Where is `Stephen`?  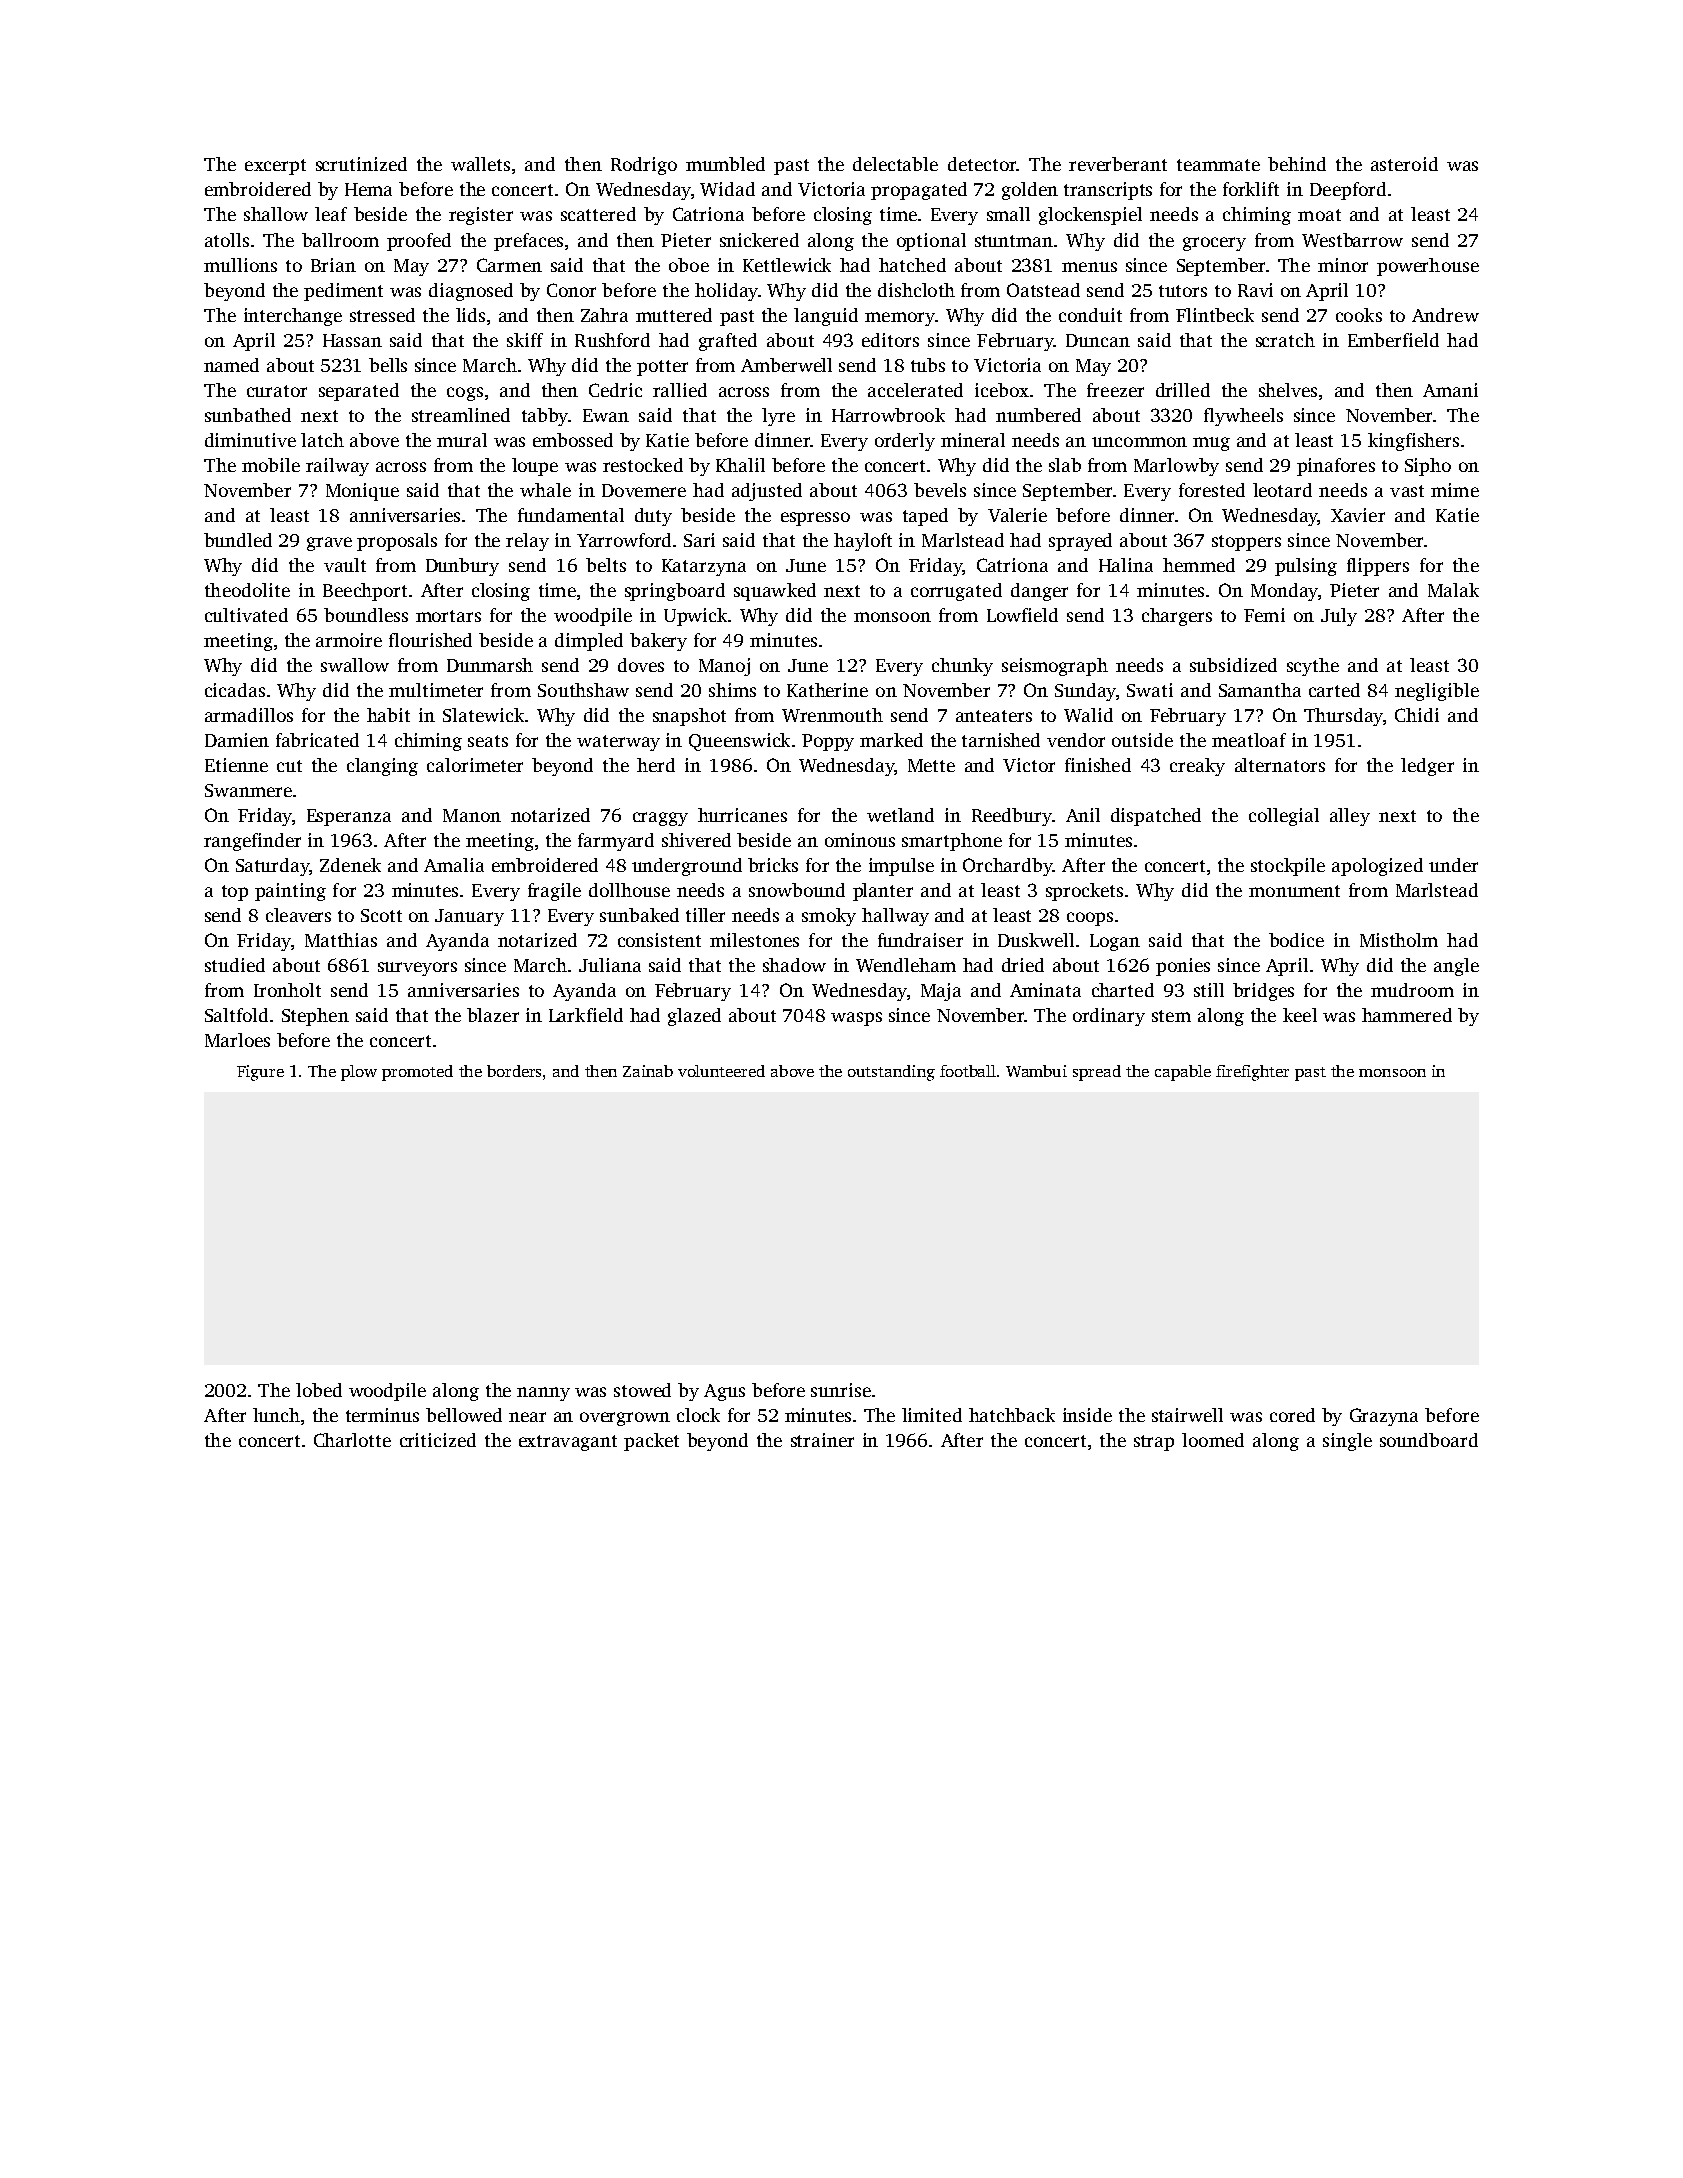 Stephen is located at coordinates (315, 1017).
